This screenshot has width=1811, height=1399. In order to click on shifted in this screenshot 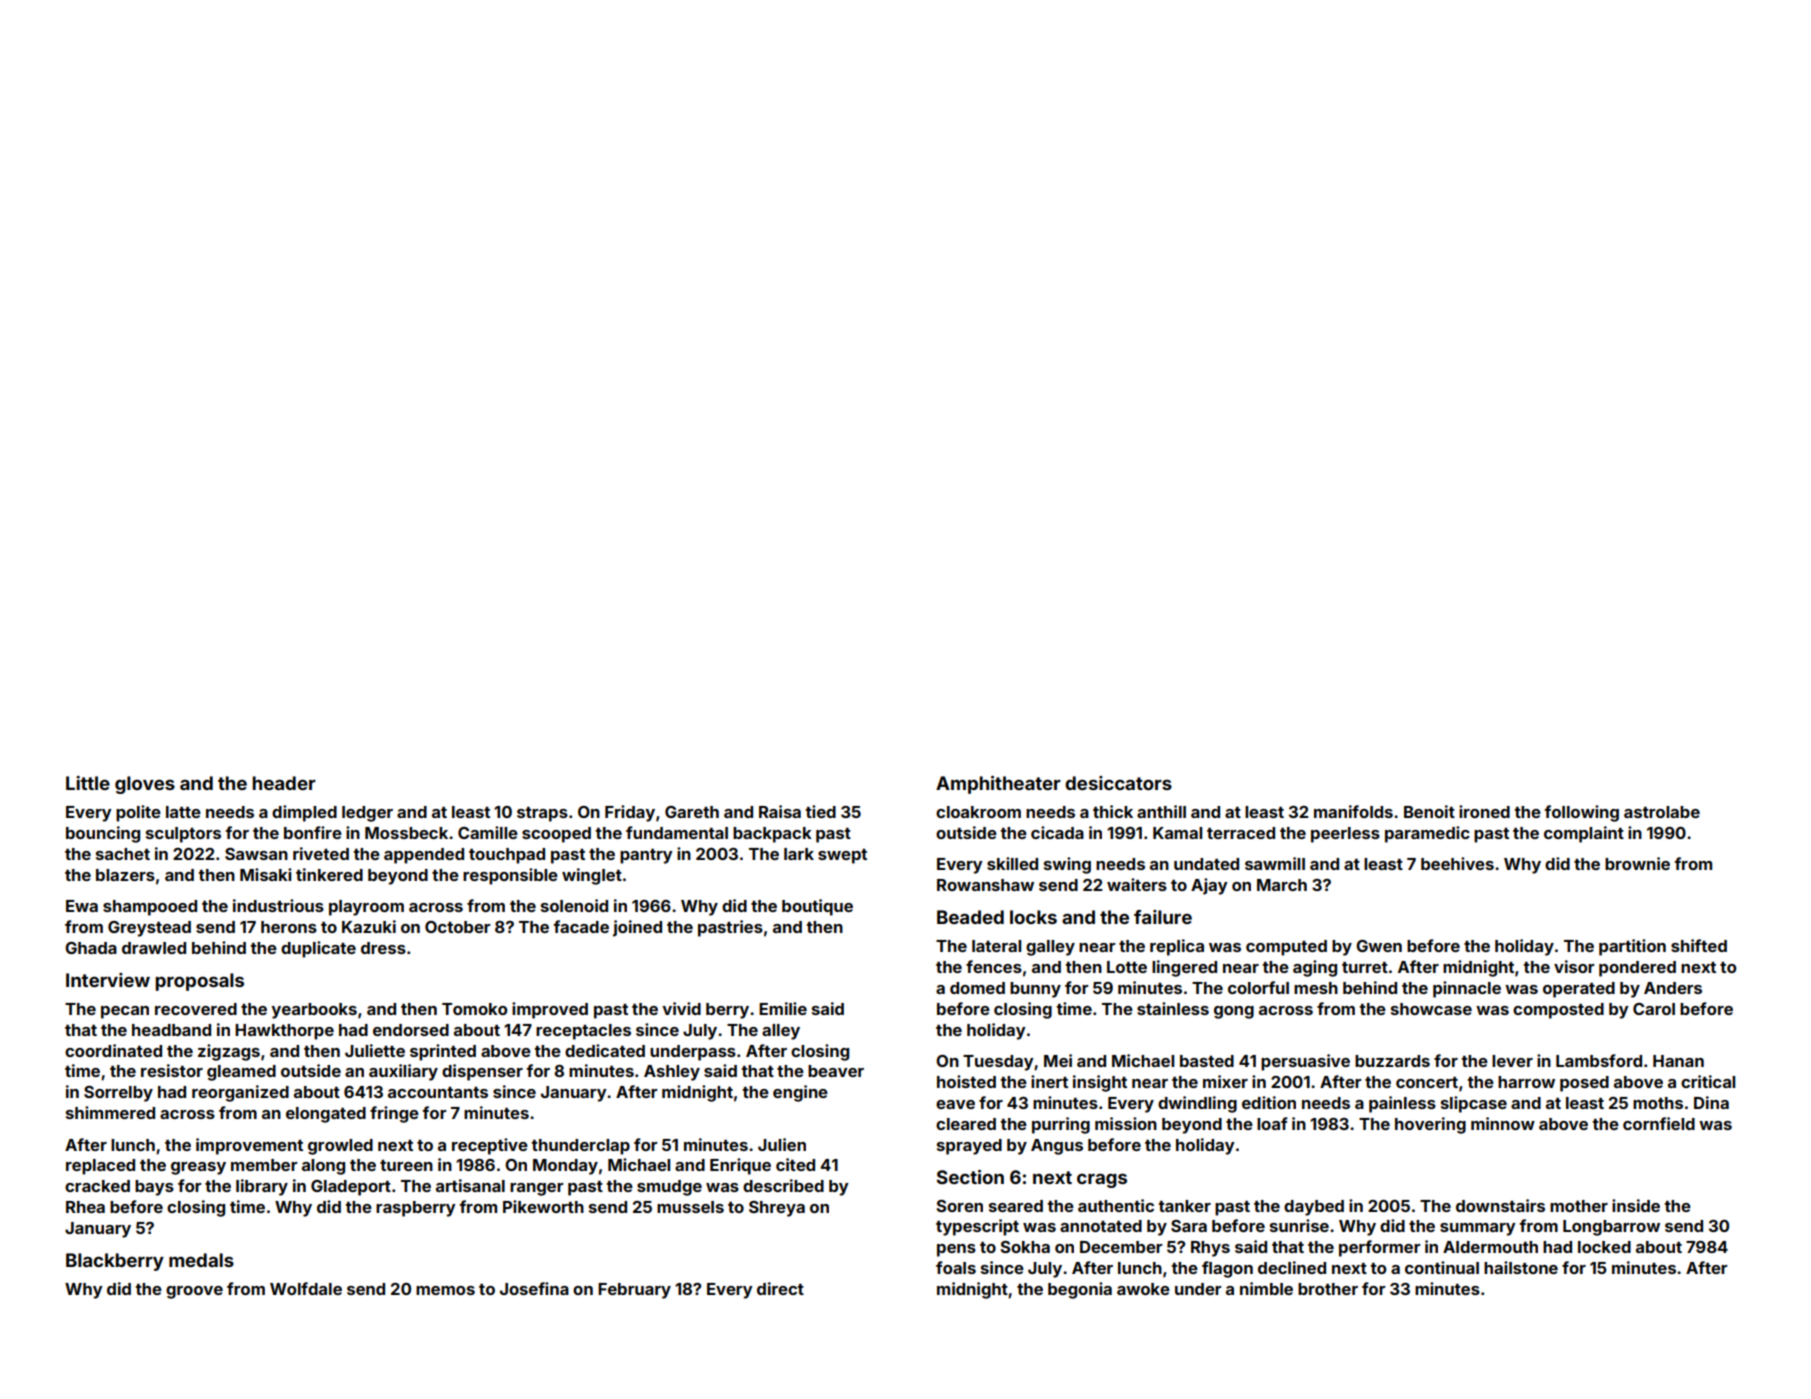, I will do `click(1699, 945)`.
